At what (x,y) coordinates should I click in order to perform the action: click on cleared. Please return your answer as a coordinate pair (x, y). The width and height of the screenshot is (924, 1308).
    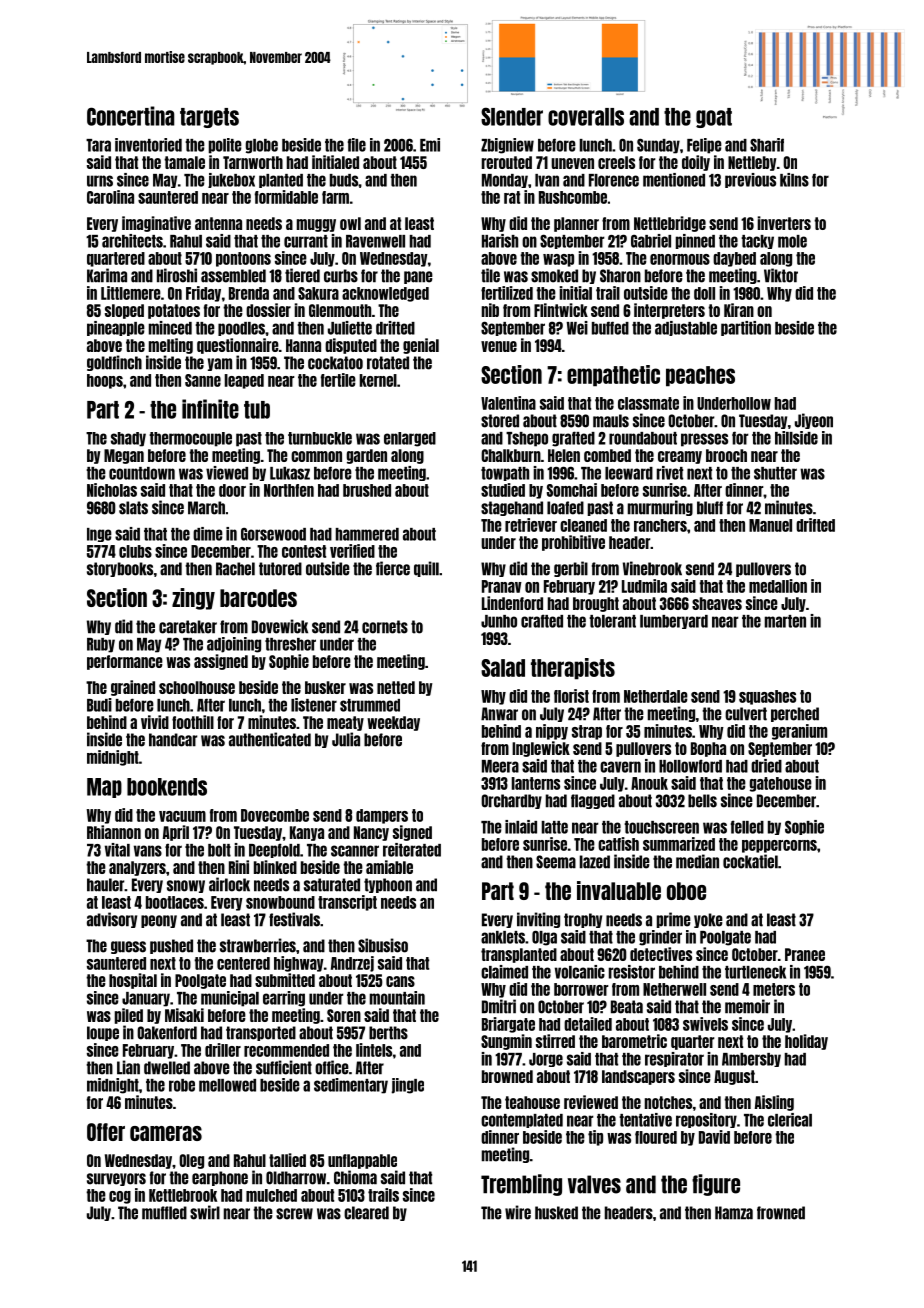
    Looking at the image, I should click on (366, 1213).
